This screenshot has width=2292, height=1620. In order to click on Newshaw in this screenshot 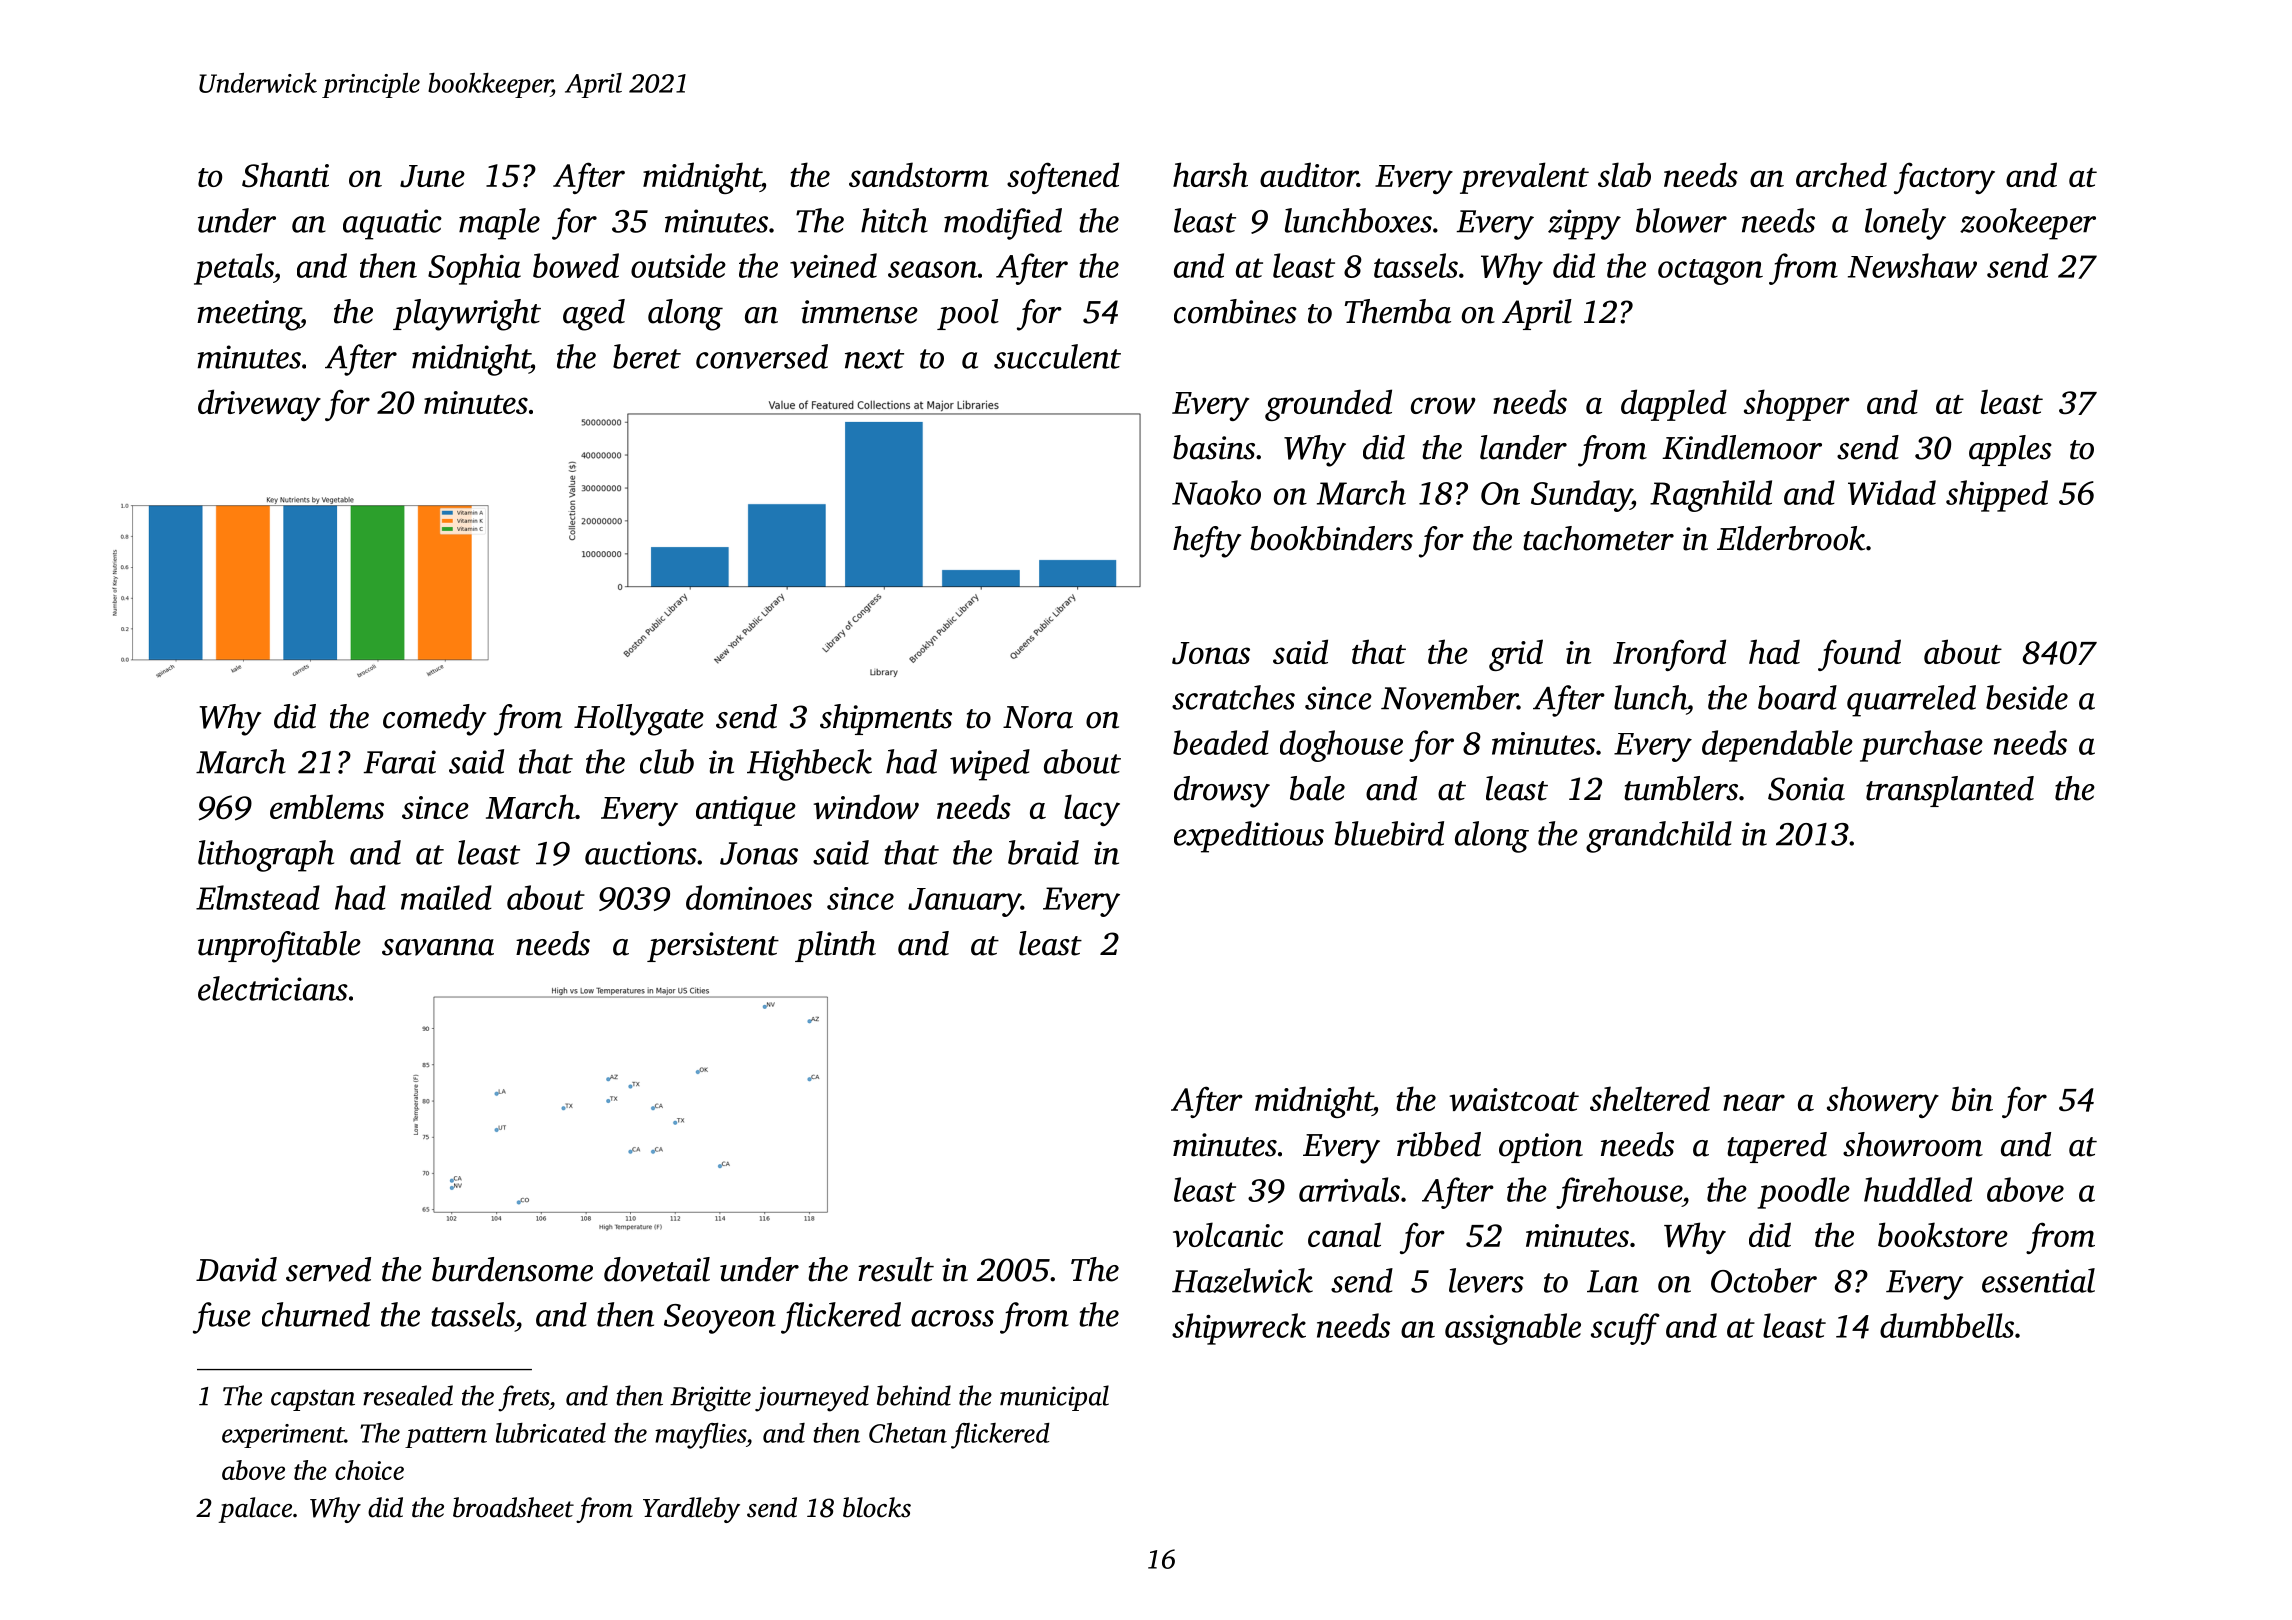, I will do `click(1912, 265)`.
